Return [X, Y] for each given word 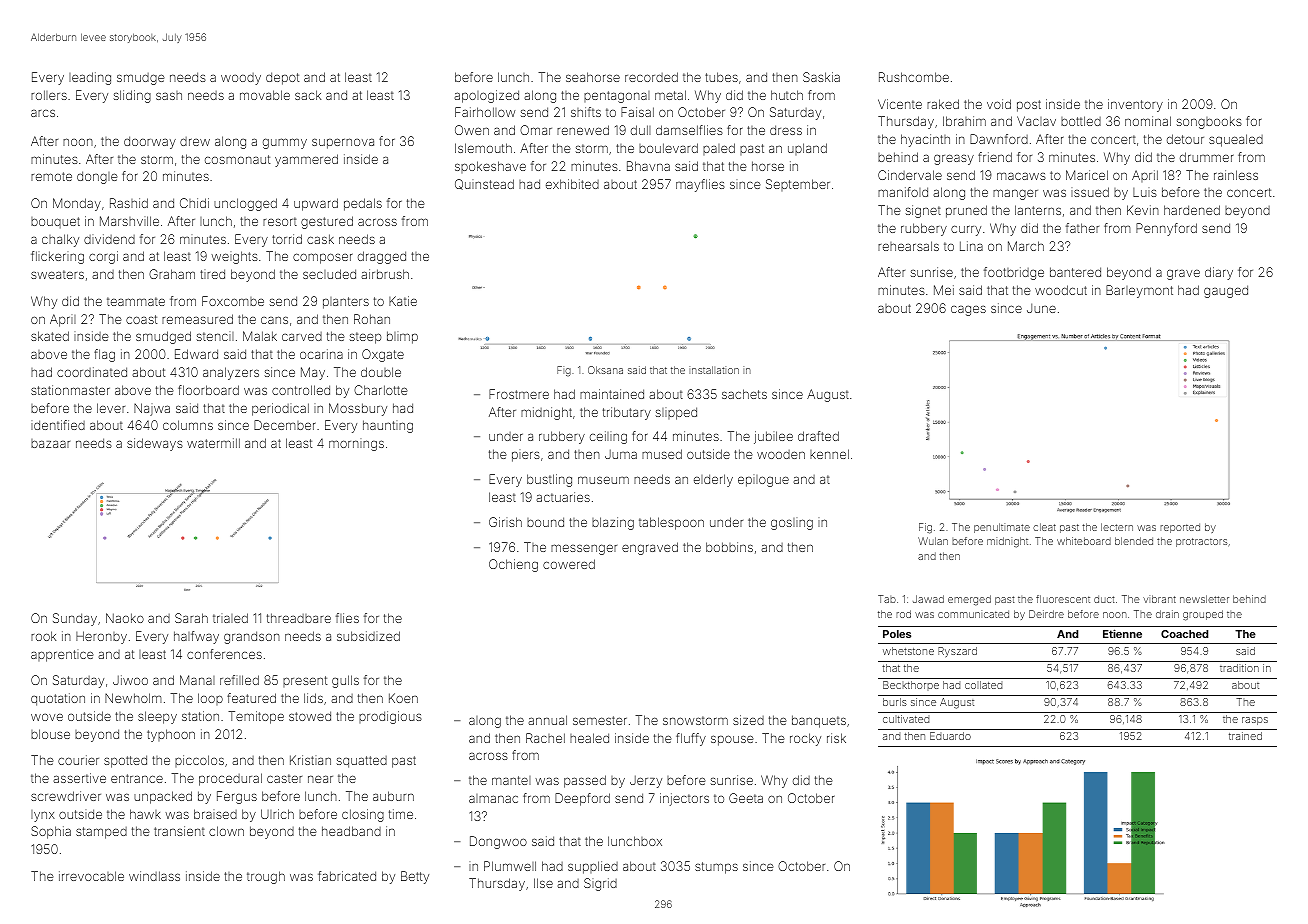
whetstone [908, 651]
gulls [345, 681]
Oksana [605, 370]
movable [265, 95]
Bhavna [648, 166]
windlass [154, 876]
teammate [136, 301]
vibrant [1159, 599]
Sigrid [600, 884]
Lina [971, 246]
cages [968, 310]
